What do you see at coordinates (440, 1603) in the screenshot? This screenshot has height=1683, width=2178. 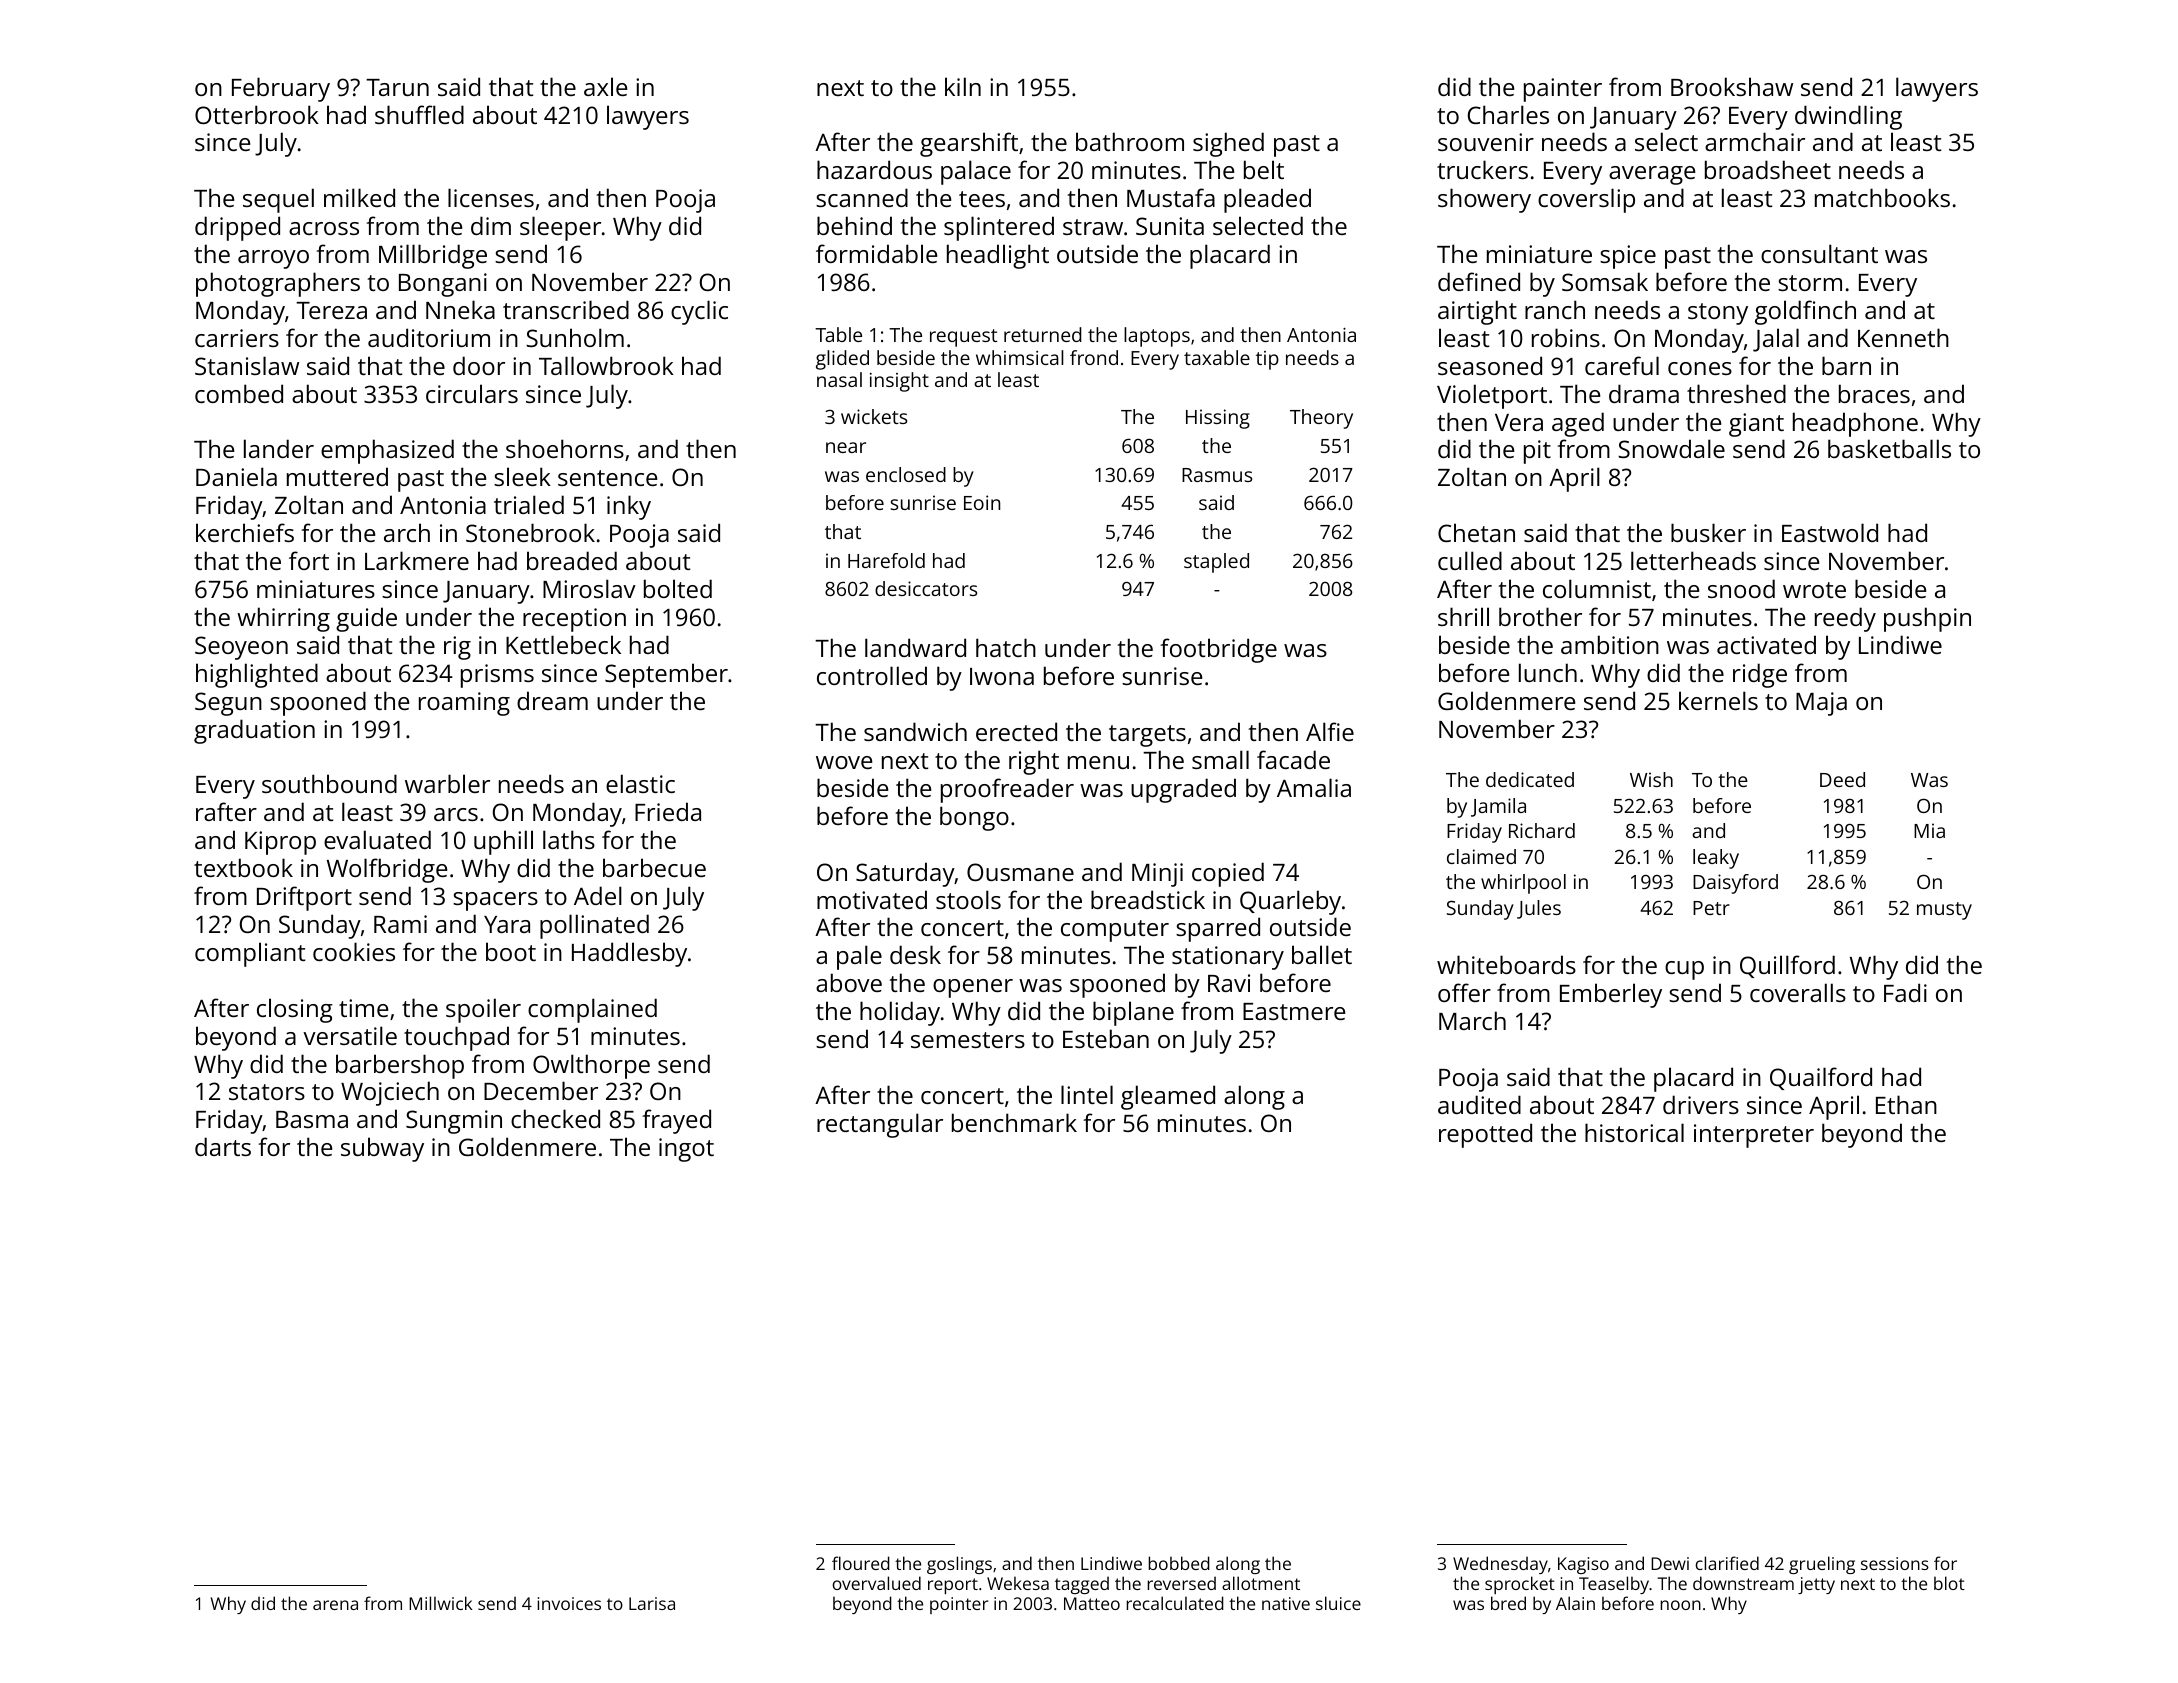 I see `Millwick` at bounding box center [440, 1603].
